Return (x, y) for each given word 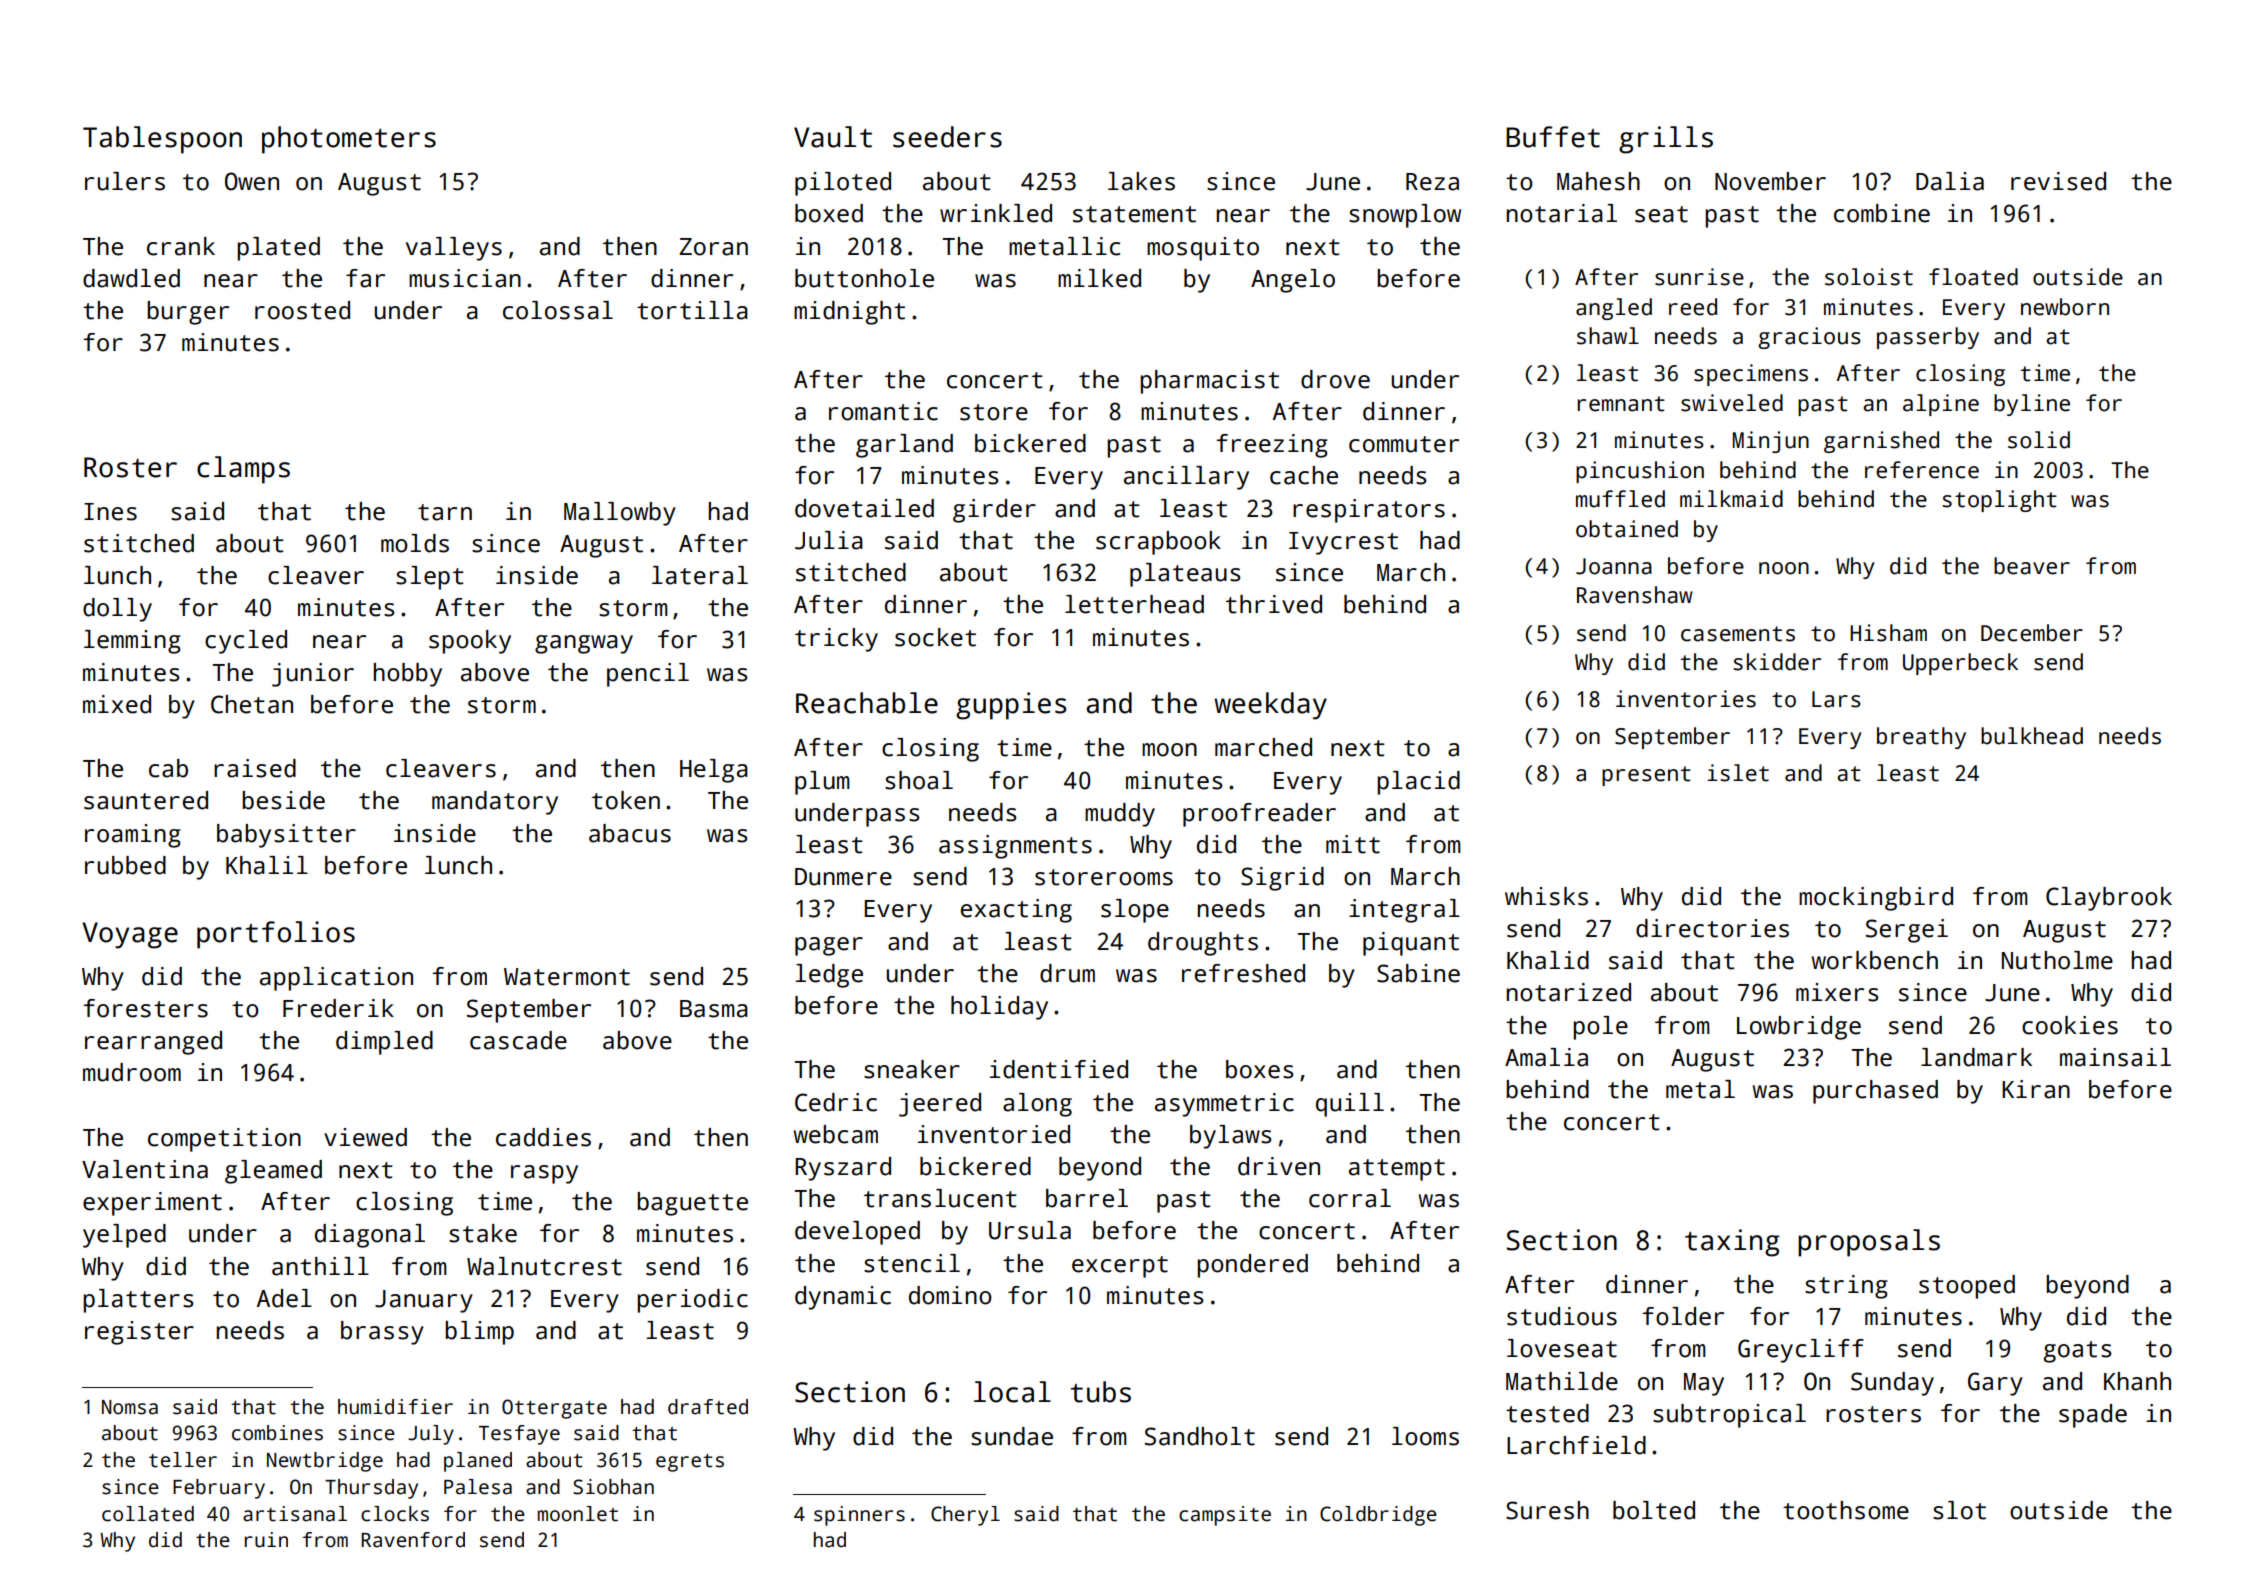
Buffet (1553, 137)
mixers (1837, 992)
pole (1600, 1028)
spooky (470, 642)
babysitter (286, 836)
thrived (1274, 604)
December (2032, 633)
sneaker (912, 1069)
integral (1404, 911)
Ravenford (413, 1540)
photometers (349, 140)
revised (2058, 181)
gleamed (273, 1172)
